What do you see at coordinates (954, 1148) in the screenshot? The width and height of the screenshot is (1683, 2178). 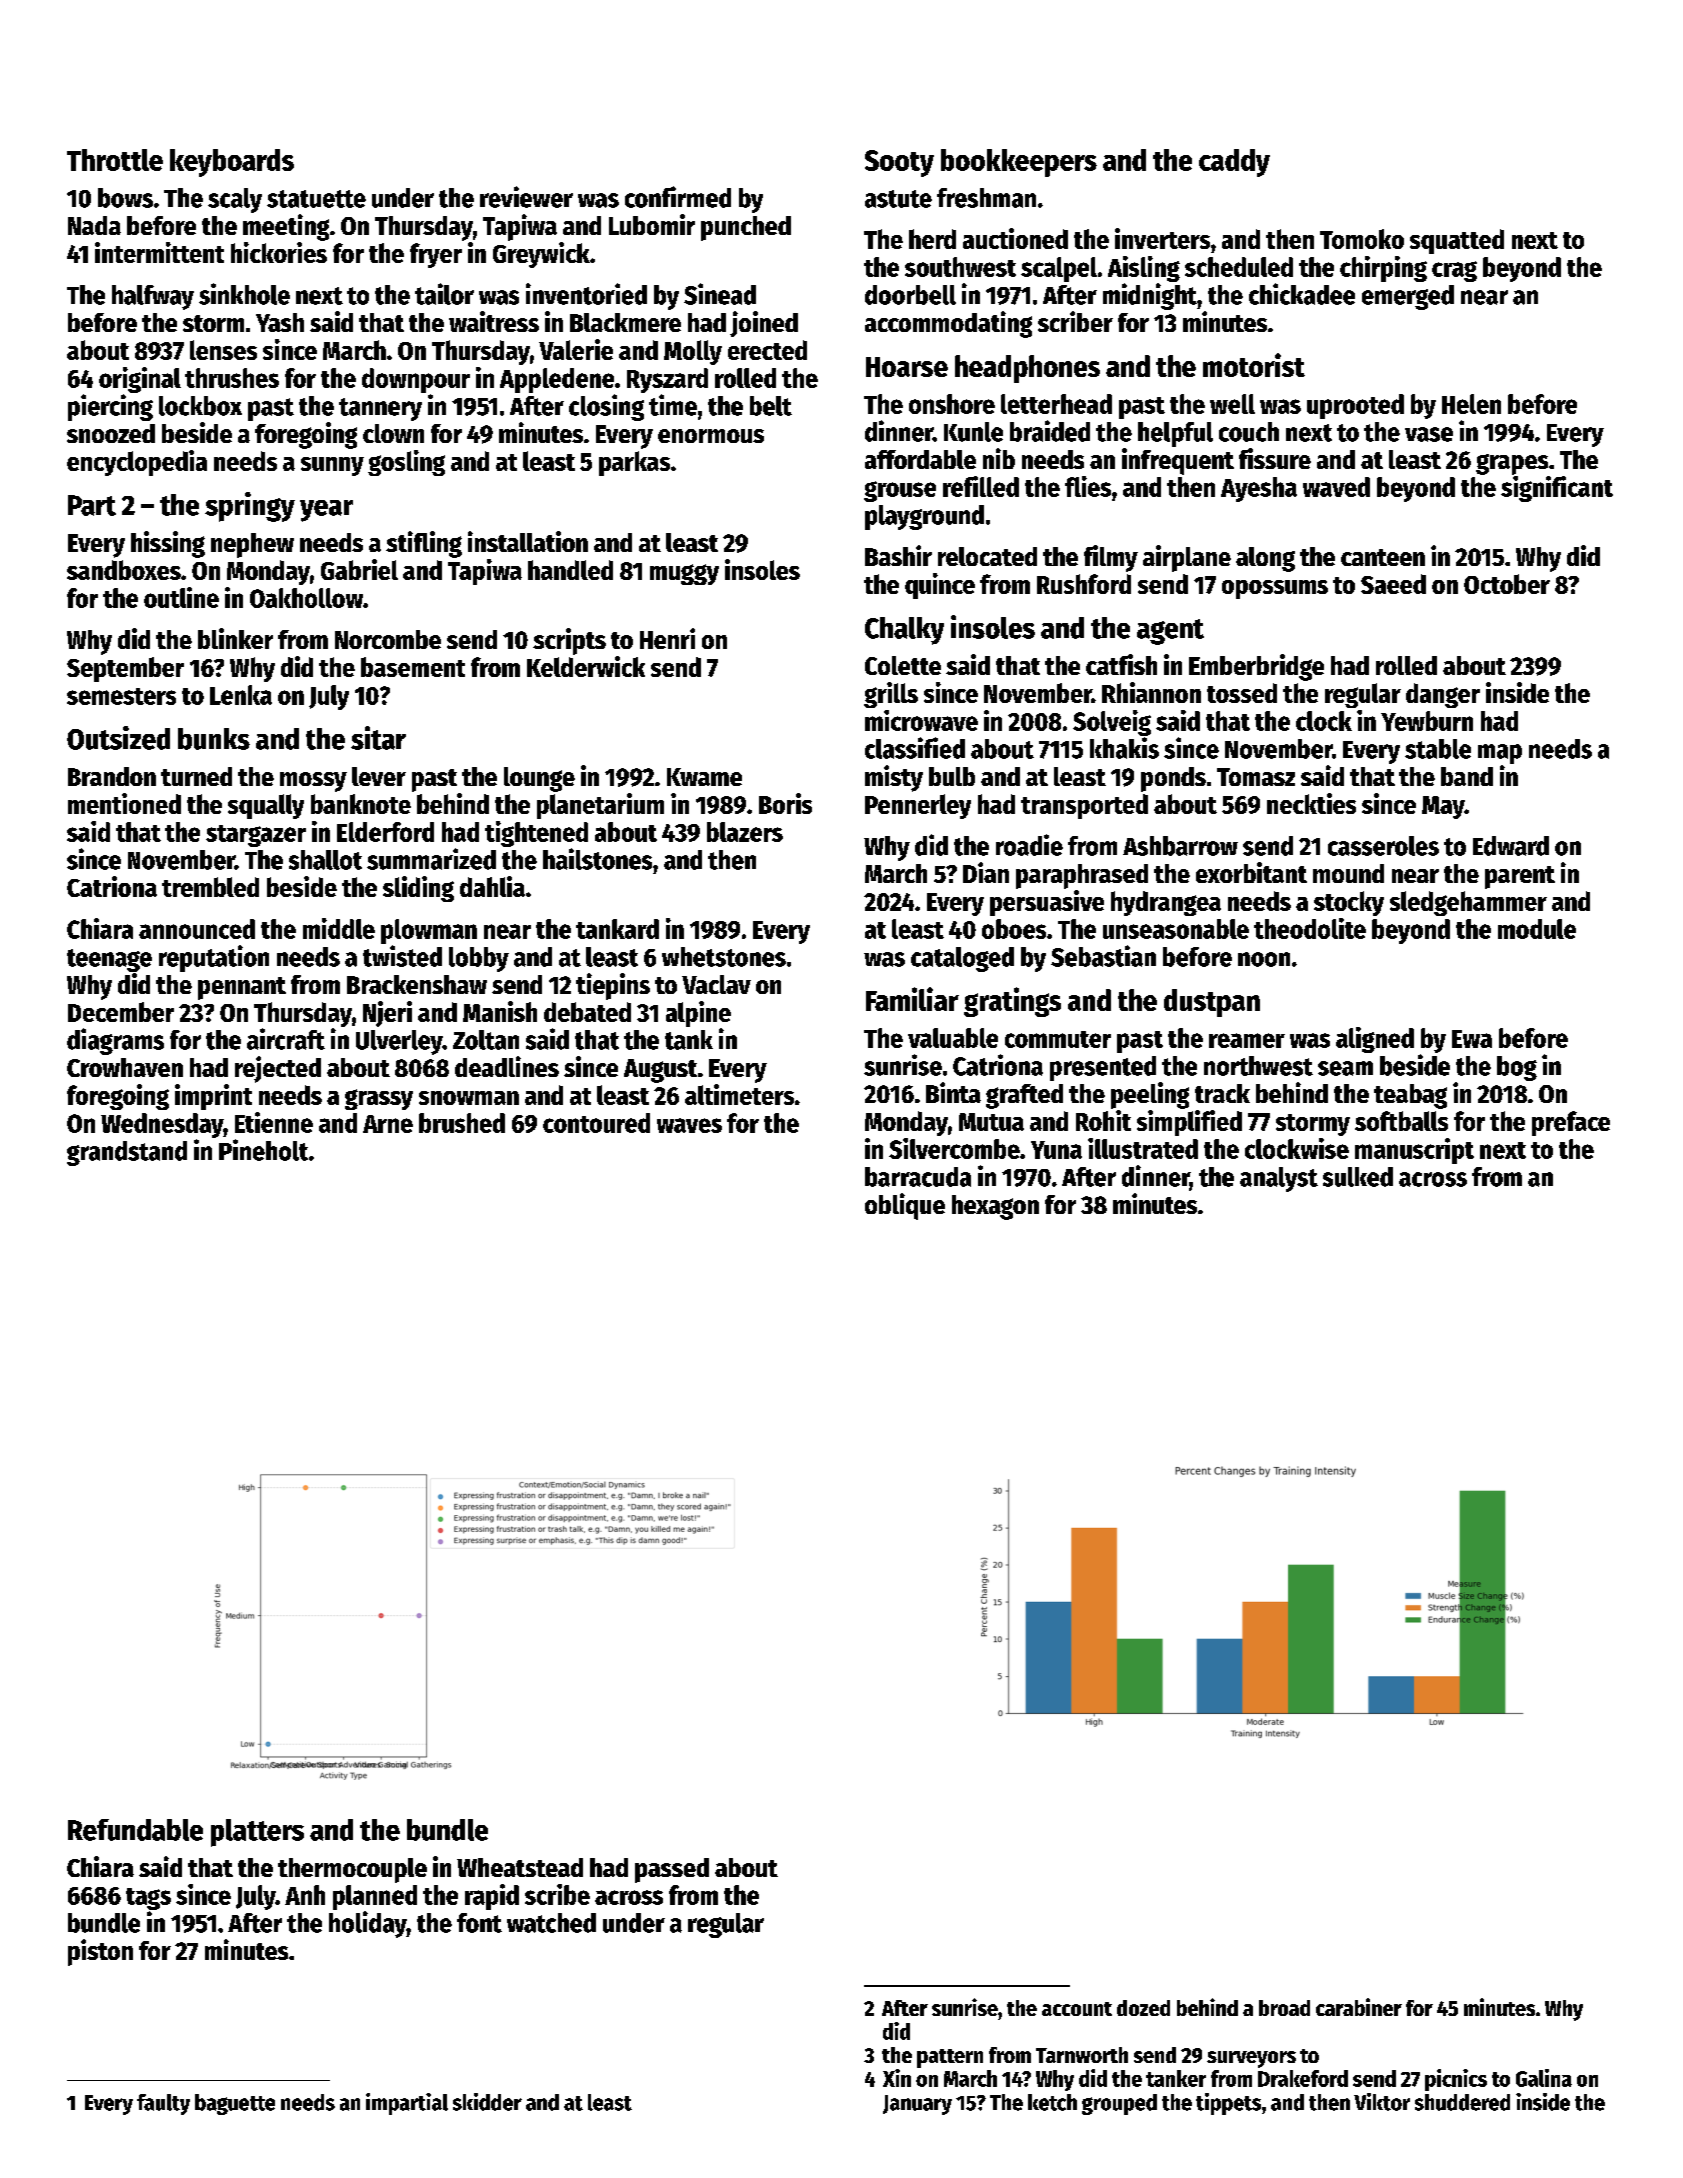 I see `Silvercombe` at bounding box center [954, 1148].
